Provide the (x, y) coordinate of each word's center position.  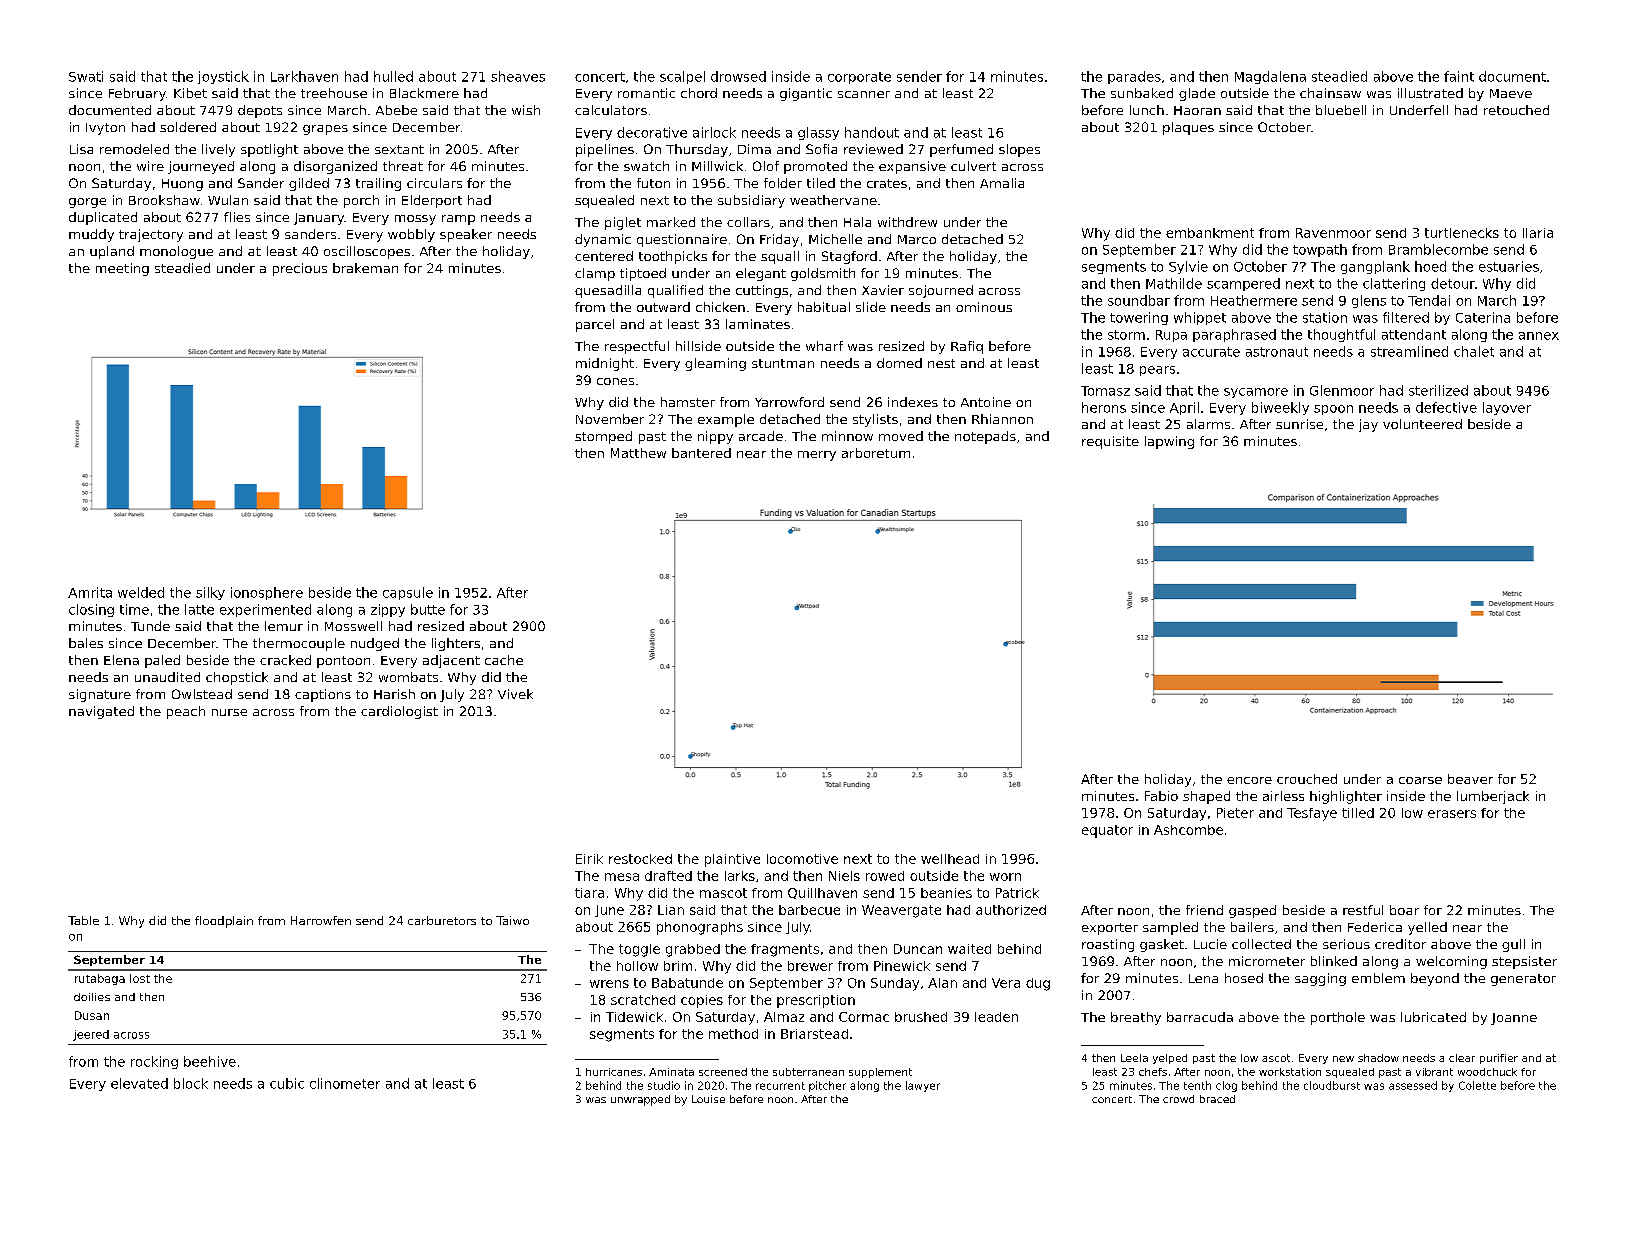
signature (100, 695)
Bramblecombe (1438, 249)
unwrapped (640, 1100)
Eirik (589, 859)
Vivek (515, 694)
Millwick (717, 166)
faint (1459, 76)
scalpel (682, 77)
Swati (86, 76)
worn (1005, 877)
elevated (139, 1083)
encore (1249, 780)
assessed (1413, 1085)
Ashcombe (1188, 830)
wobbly (411, 235)
